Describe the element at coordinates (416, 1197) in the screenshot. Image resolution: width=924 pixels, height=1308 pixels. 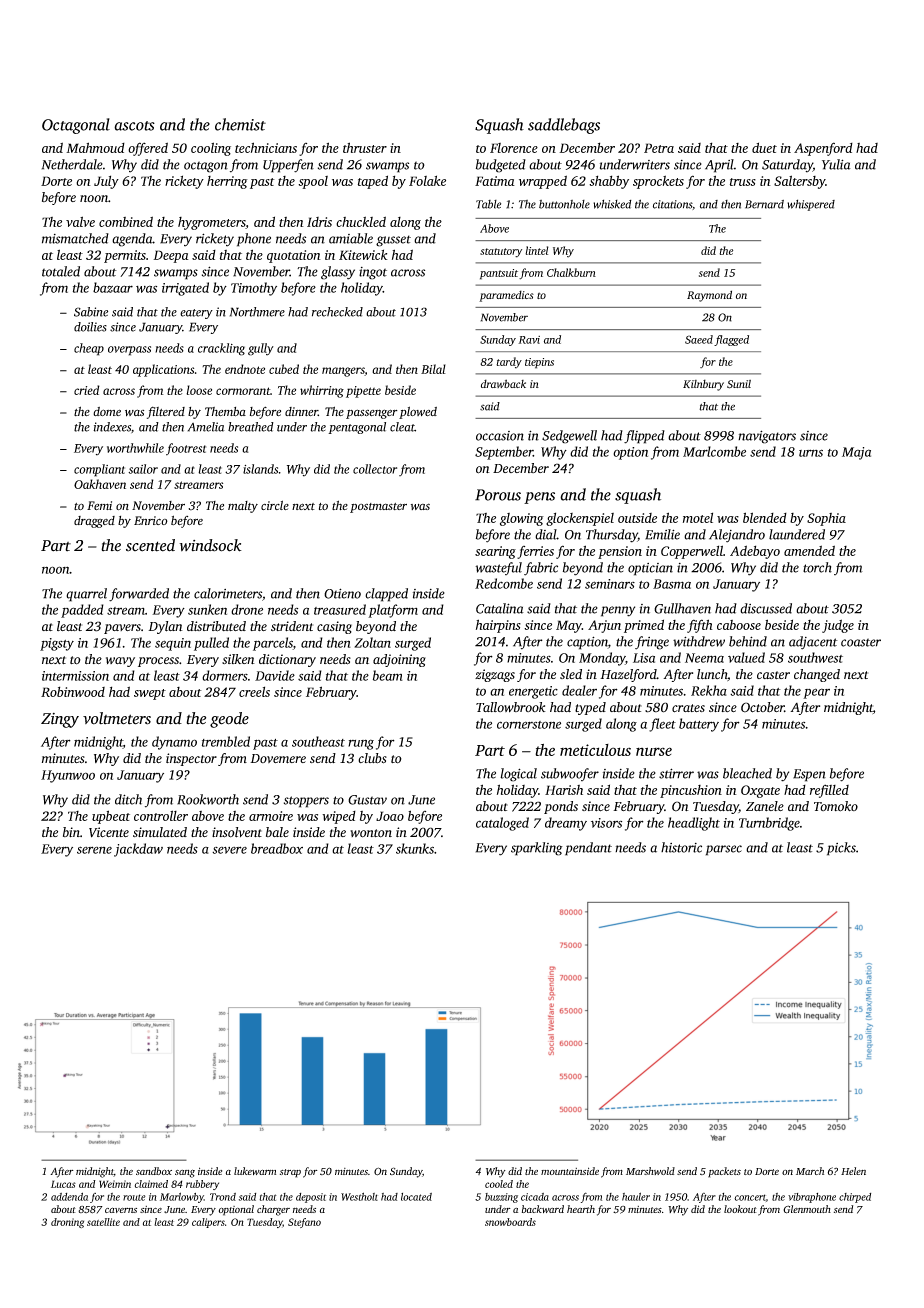
I see `located` at that location.
